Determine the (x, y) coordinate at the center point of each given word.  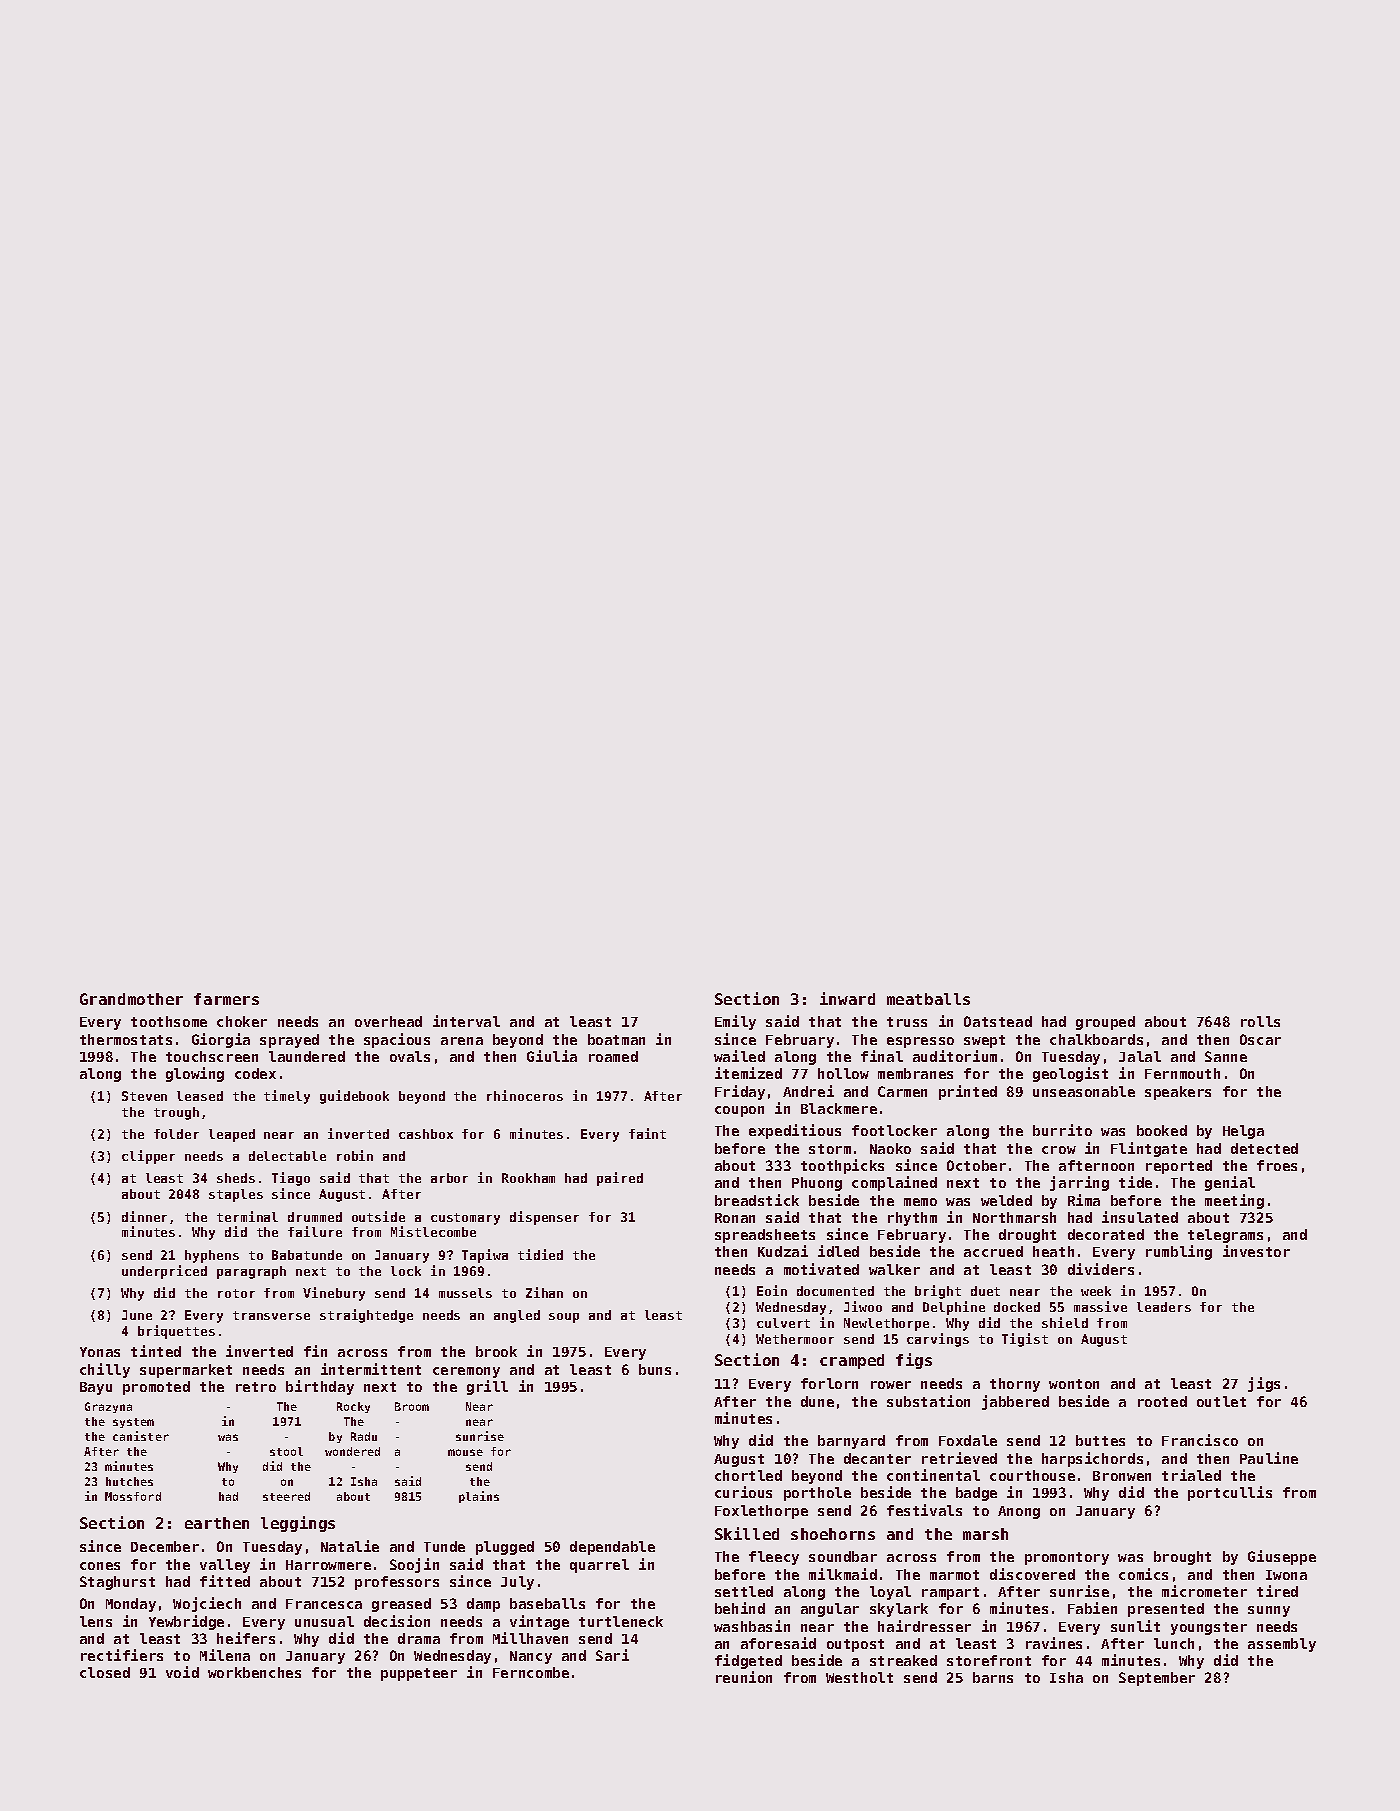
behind (740, 1608)
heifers (246, 1638)
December (165, 1546)
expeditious (795, 1131)
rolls (1260, 1021)
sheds (236, 1178)
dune (817, 1401)
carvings (938, 1340)
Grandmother (131, 999)
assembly (1282, 1645)
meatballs (928, 999)
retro (256, 1387)
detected (1264, 1148)
